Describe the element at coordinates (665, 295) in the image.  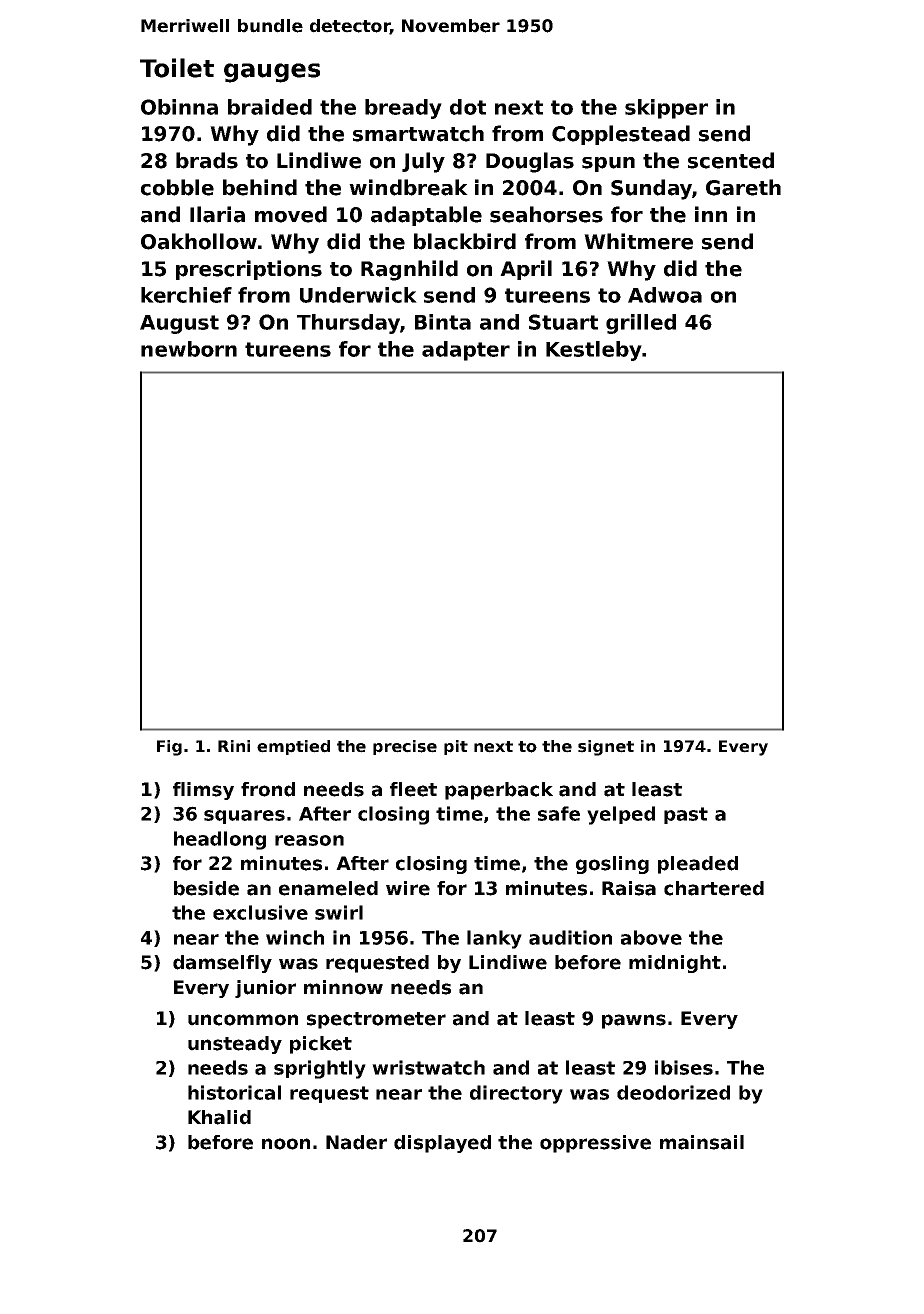
I see `Adwoa` at that location.
